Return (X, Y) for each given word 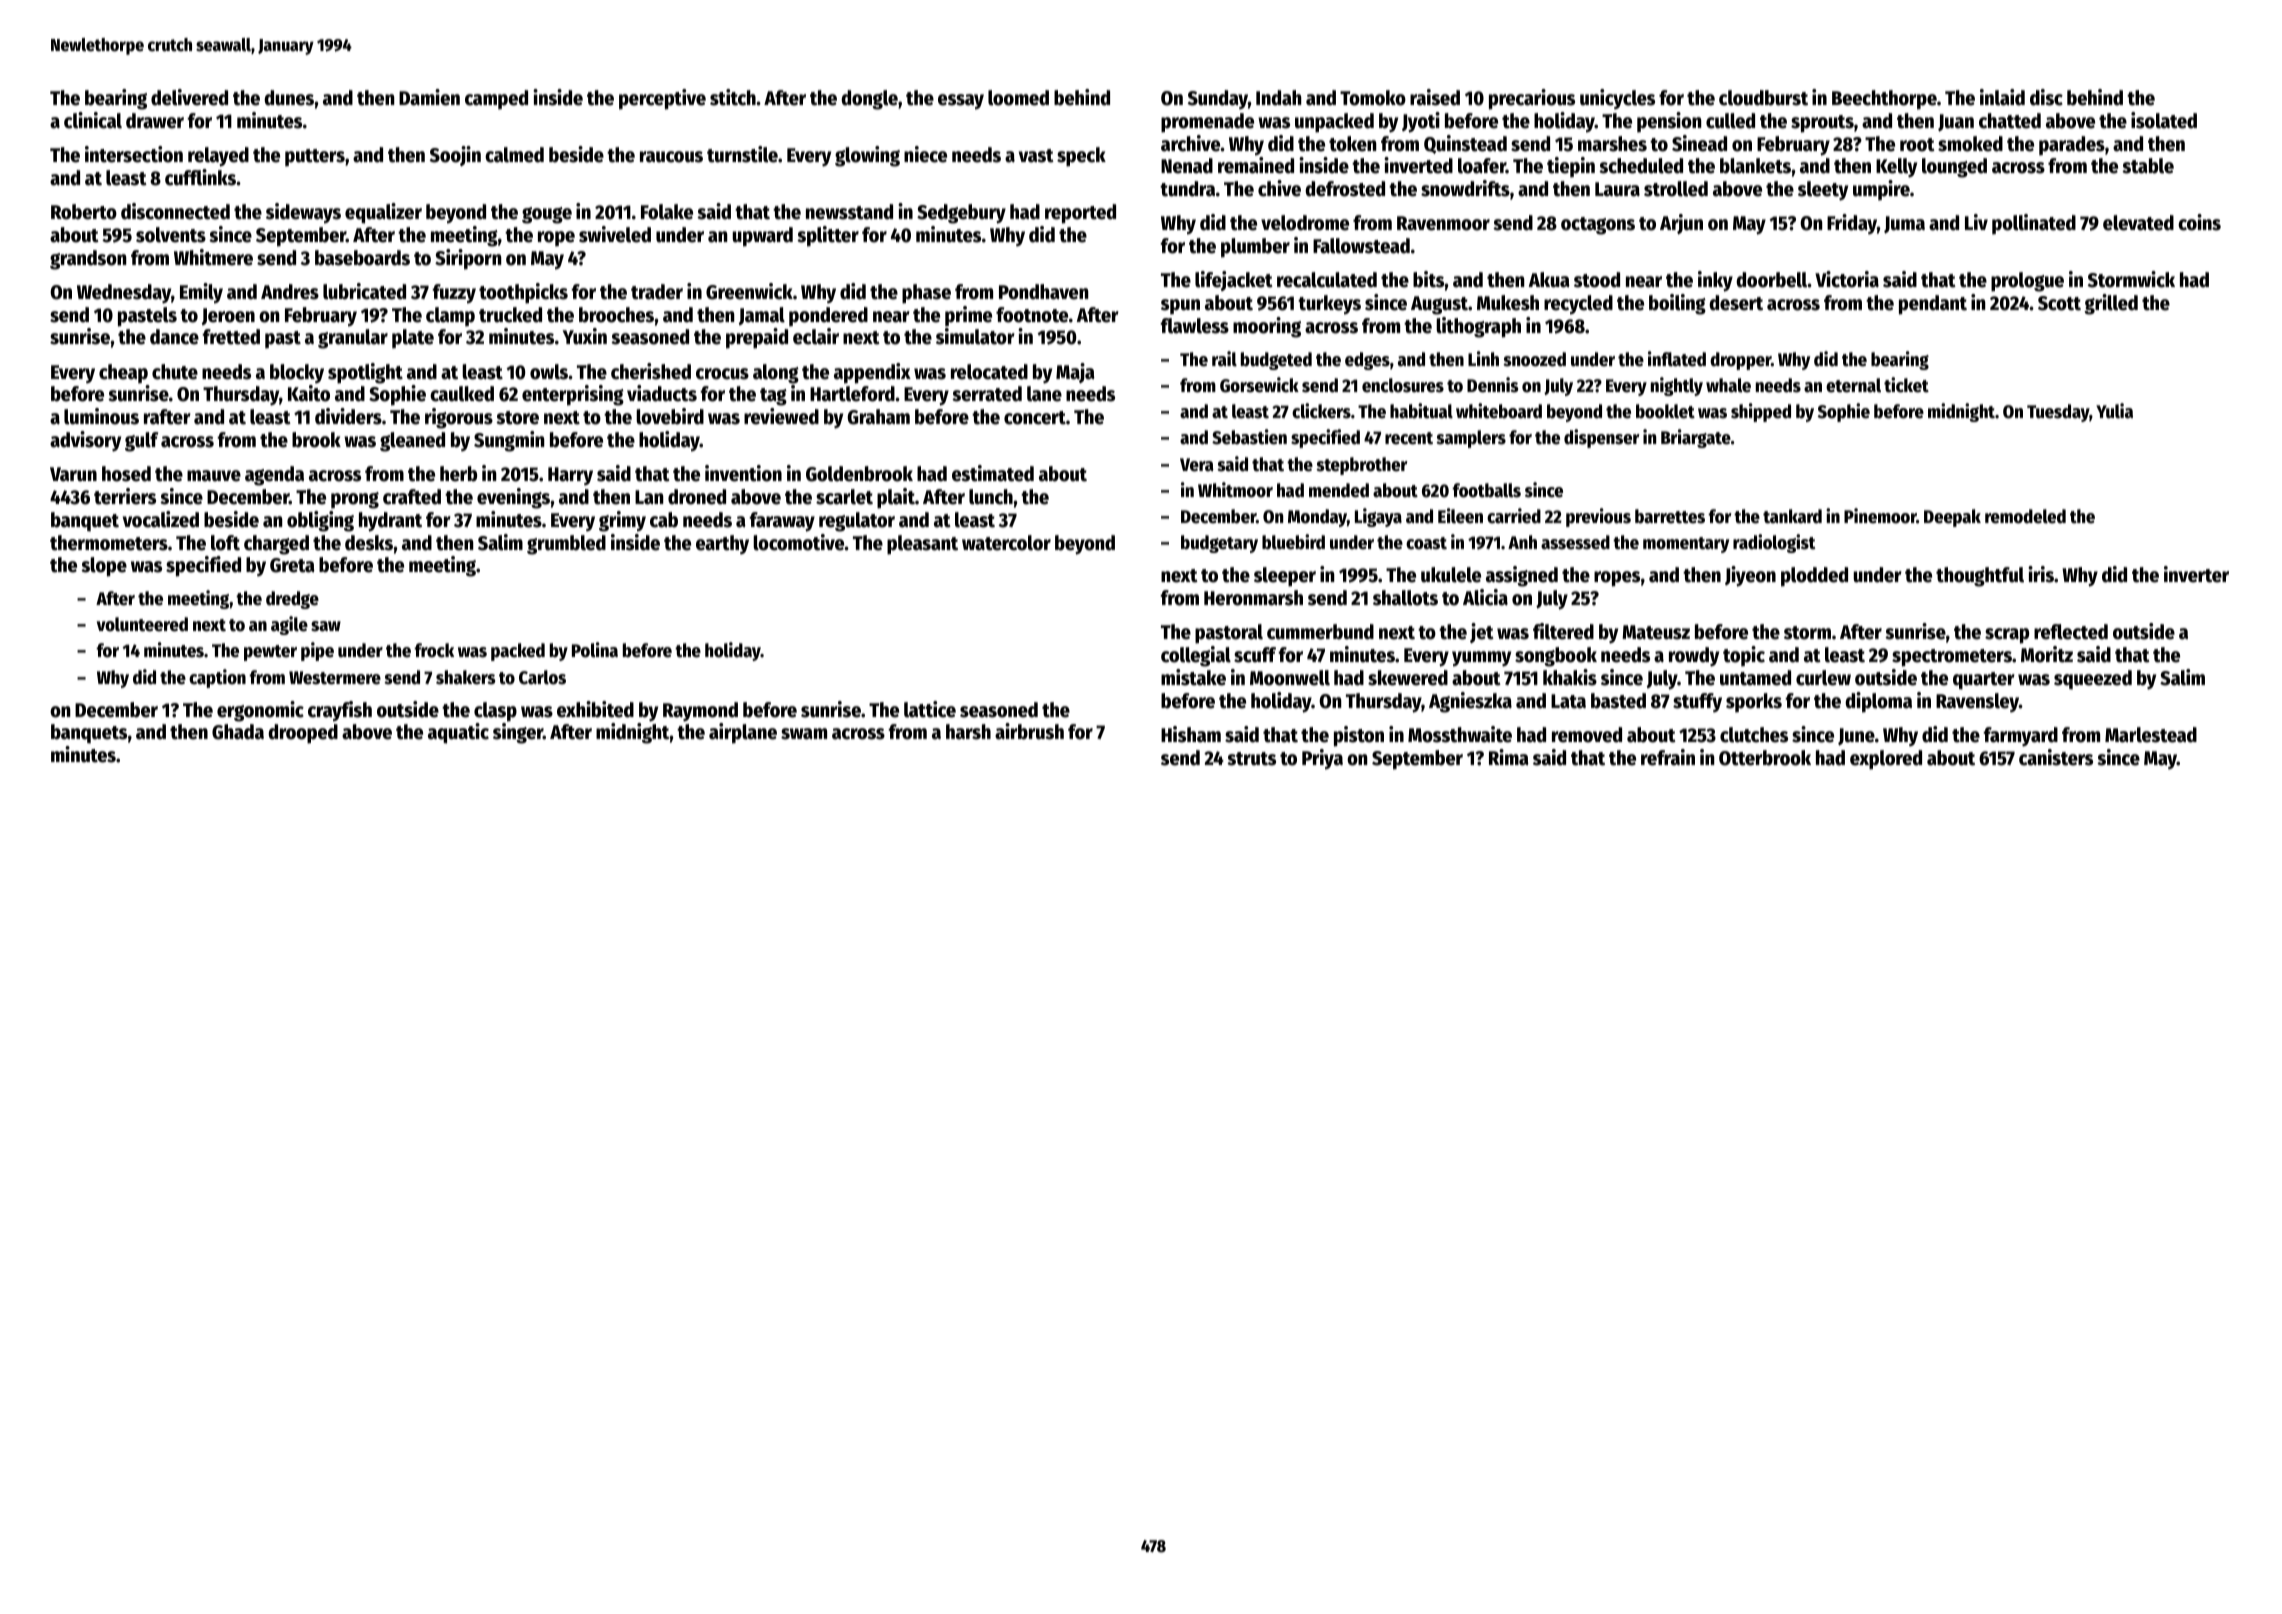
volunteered (142, 624)
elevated (2138, 223)
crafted (412, 497)
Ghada (238, 732)
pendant (1933, 305)
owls (549, 372)
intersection (134, 154)
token (1352, 144)
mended (1339, 490)
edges (1367, 361)
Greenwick (749, 291)
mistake (1193, 677)
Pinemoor (1880, 516)
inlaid (2002, 97)
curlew (1823, 678)
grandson (88, 260)
